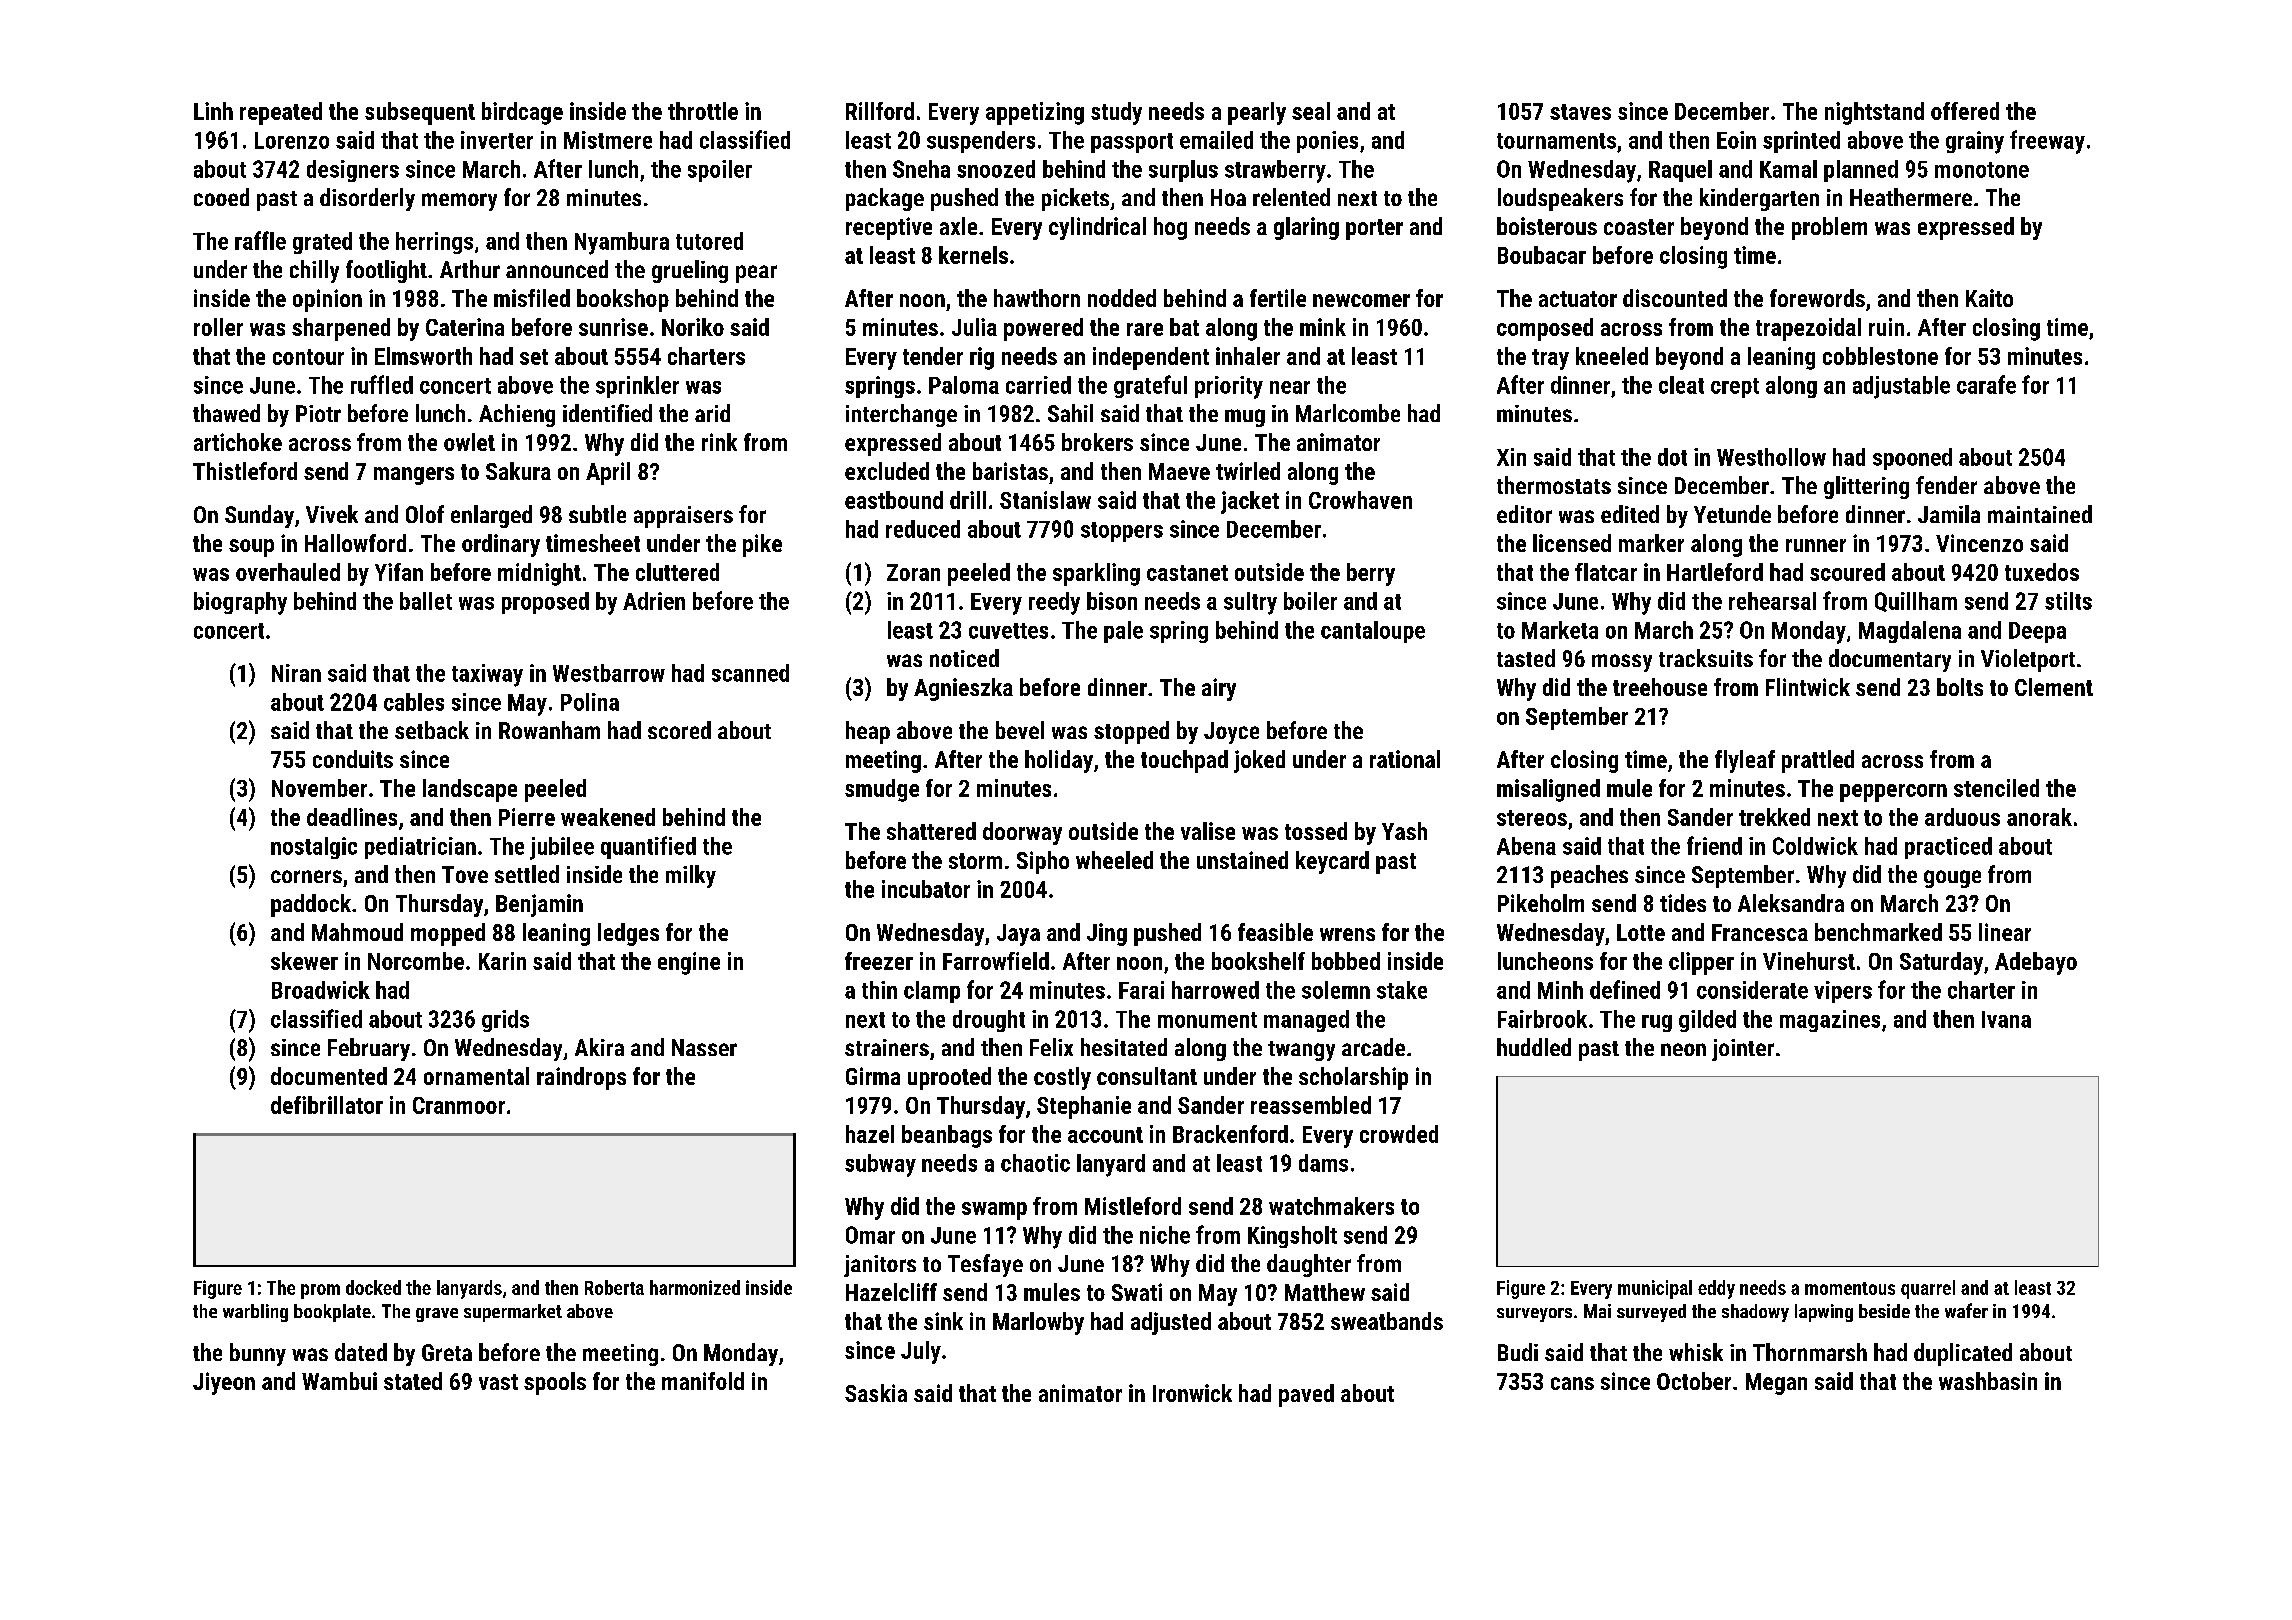 This image has width=2292, height=1620. I want to click on newcomer, so click(1361, 300).
